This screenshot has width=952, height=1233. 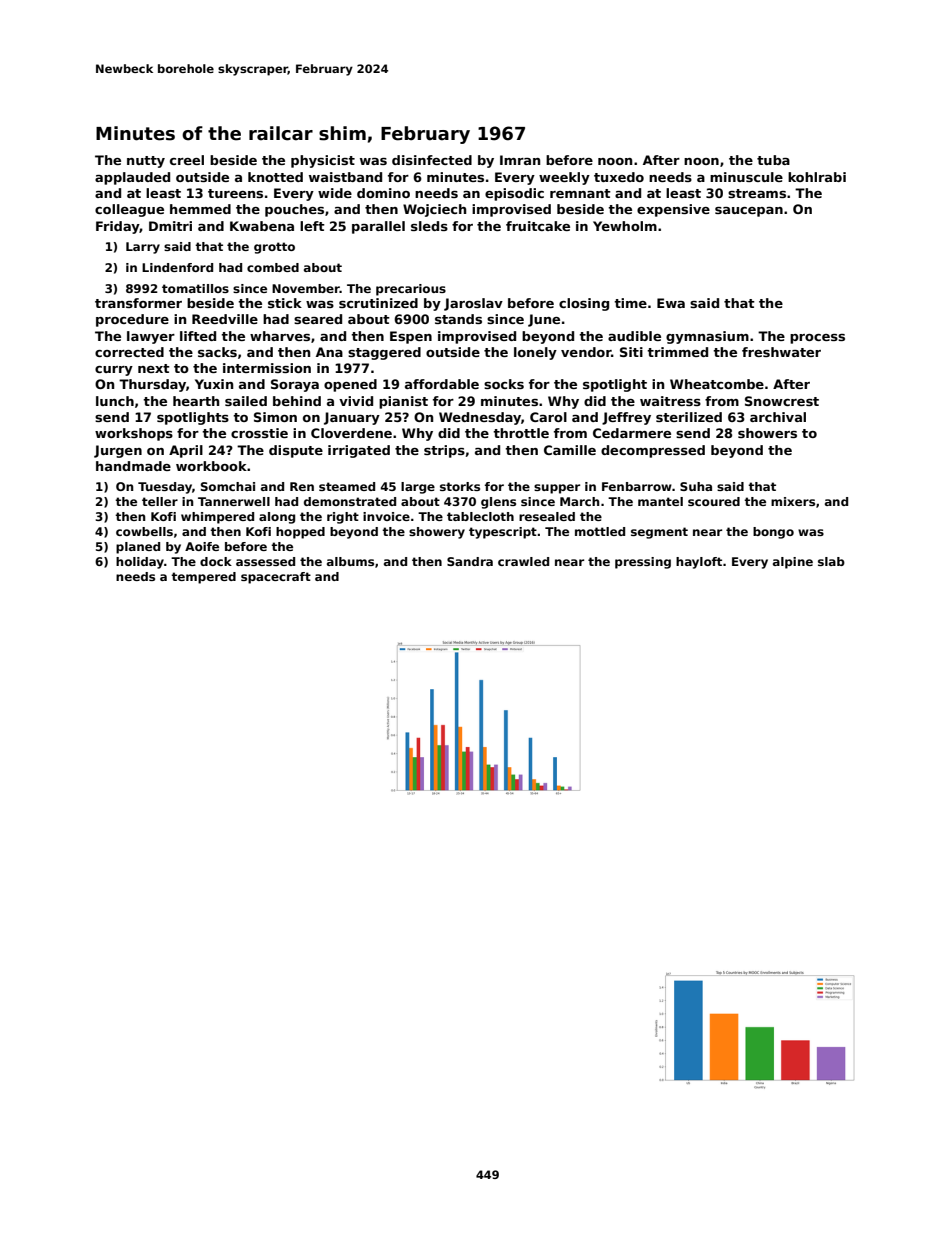 I want to click on Dmitri, so click(x=170, y=226).
